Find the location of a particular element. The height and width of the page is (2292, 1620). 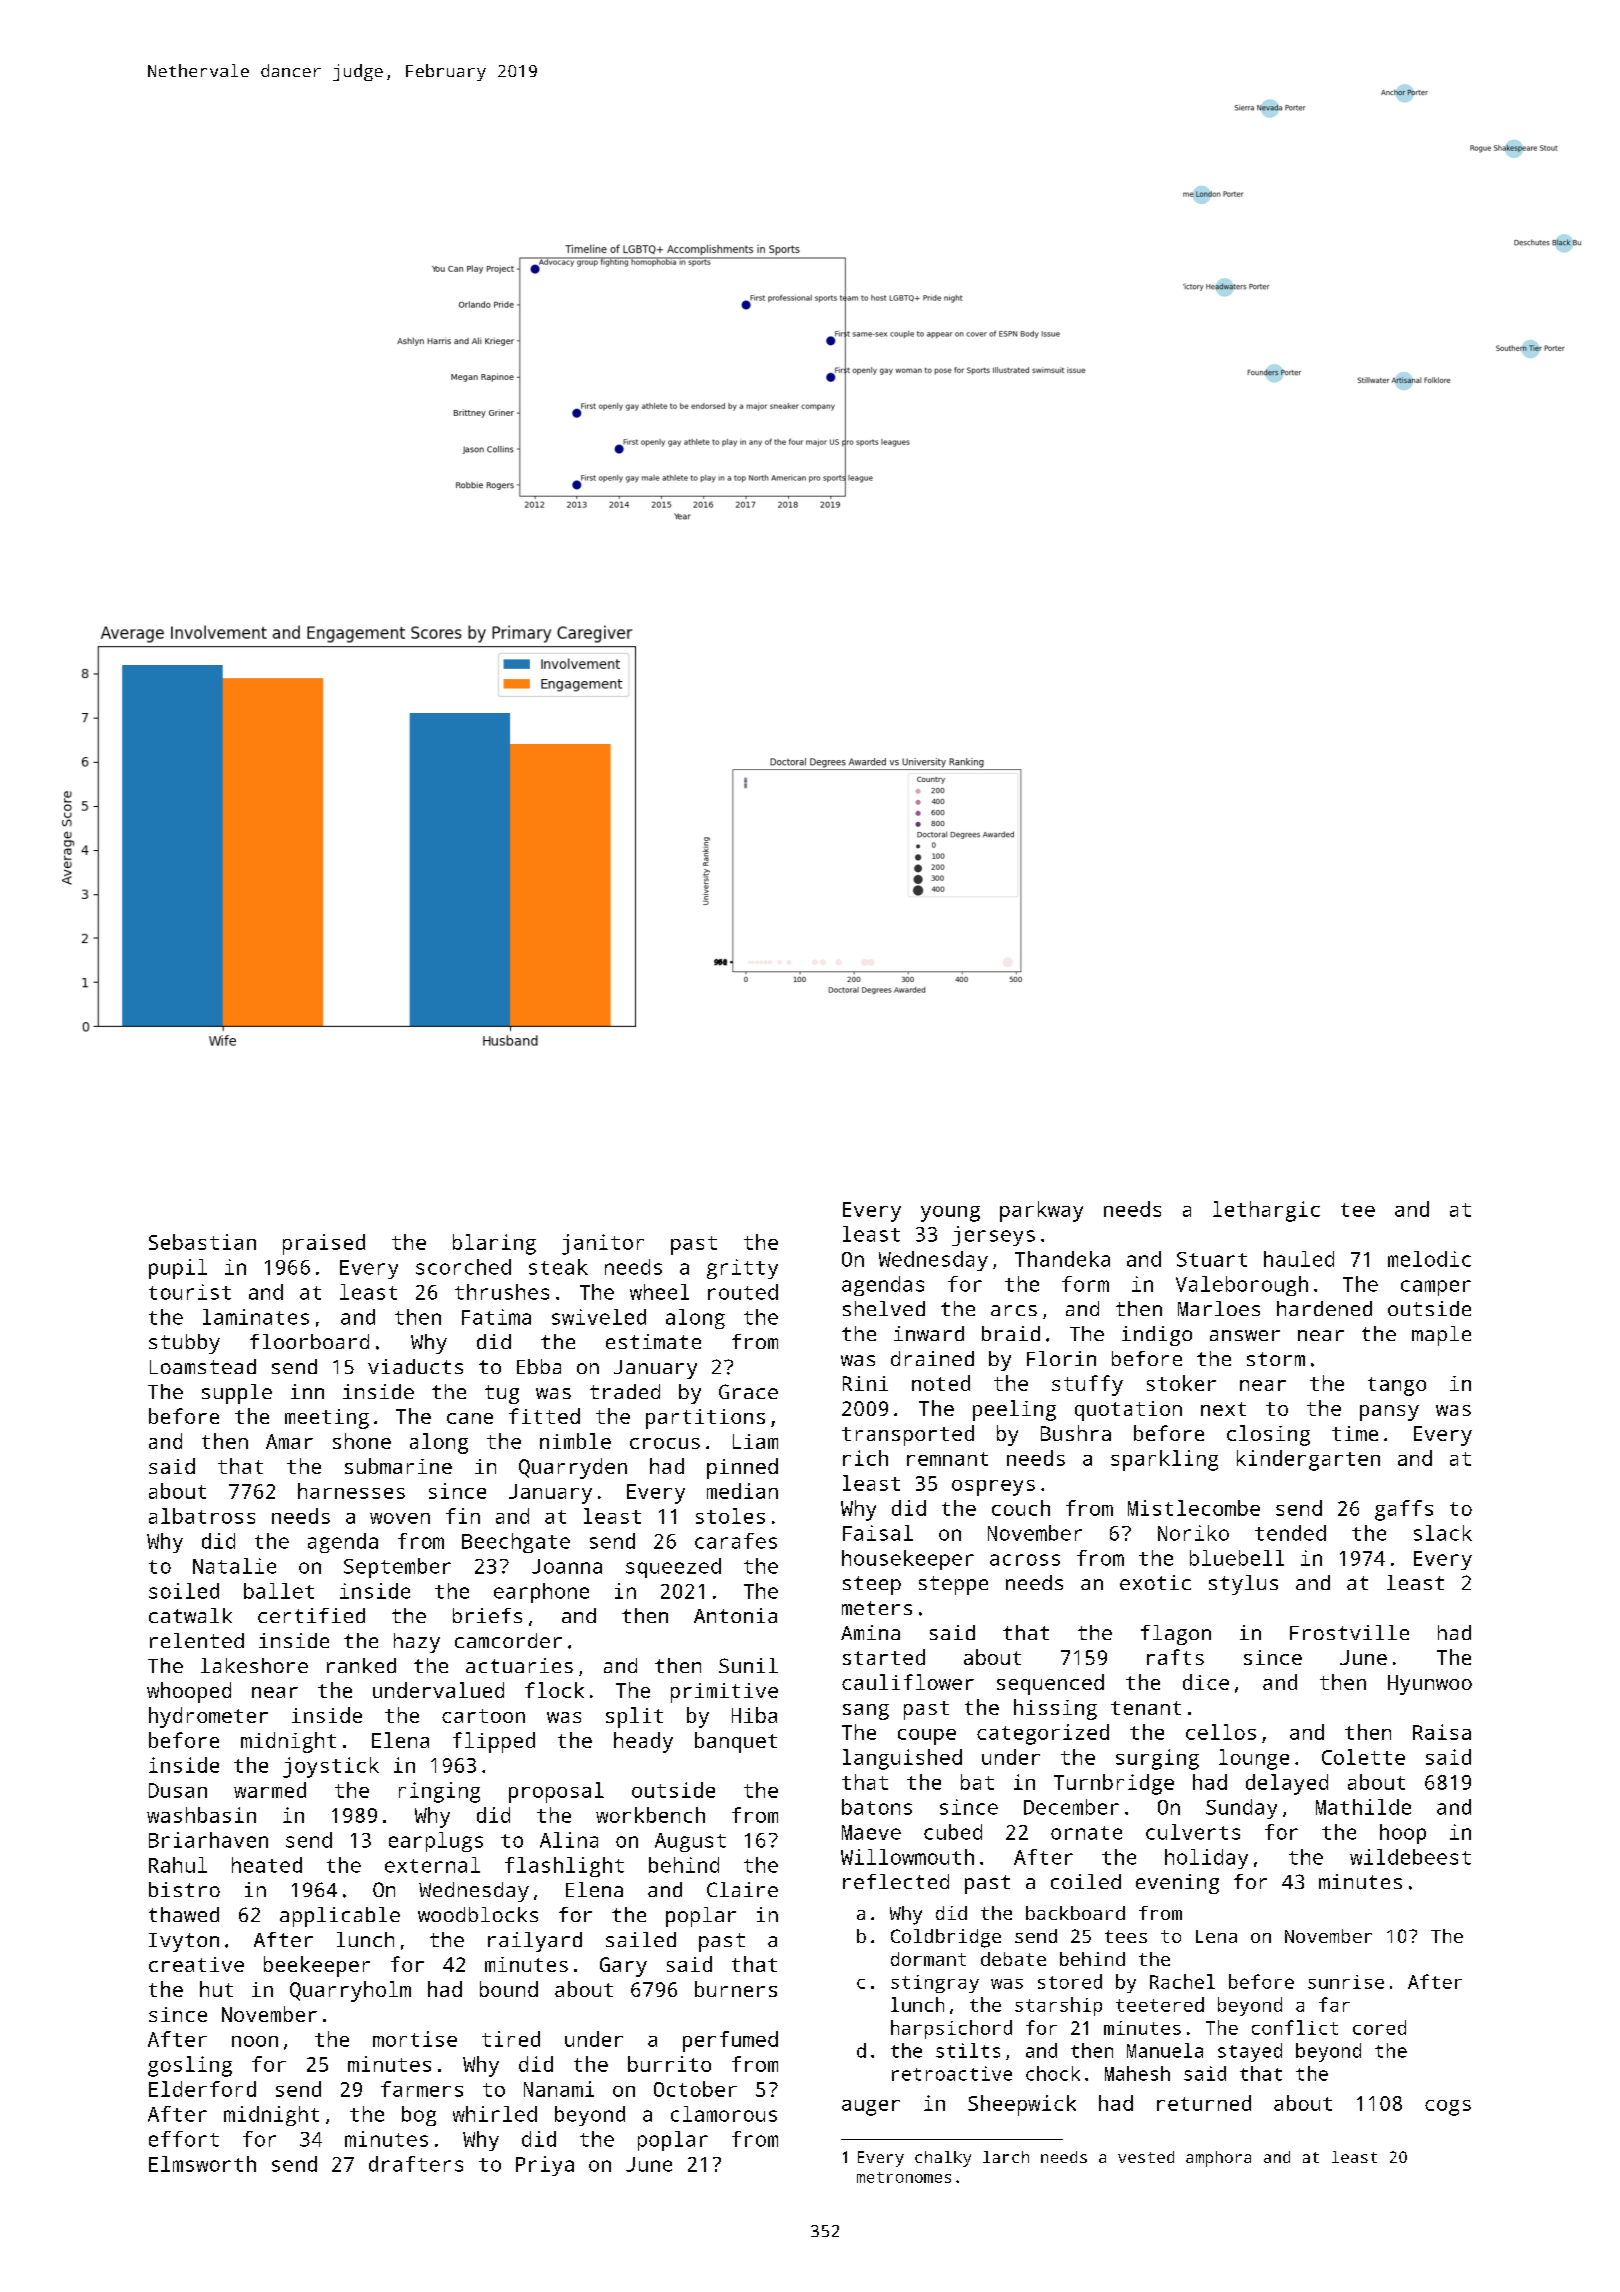

amphora is located at coordinates (1218, 2159).
